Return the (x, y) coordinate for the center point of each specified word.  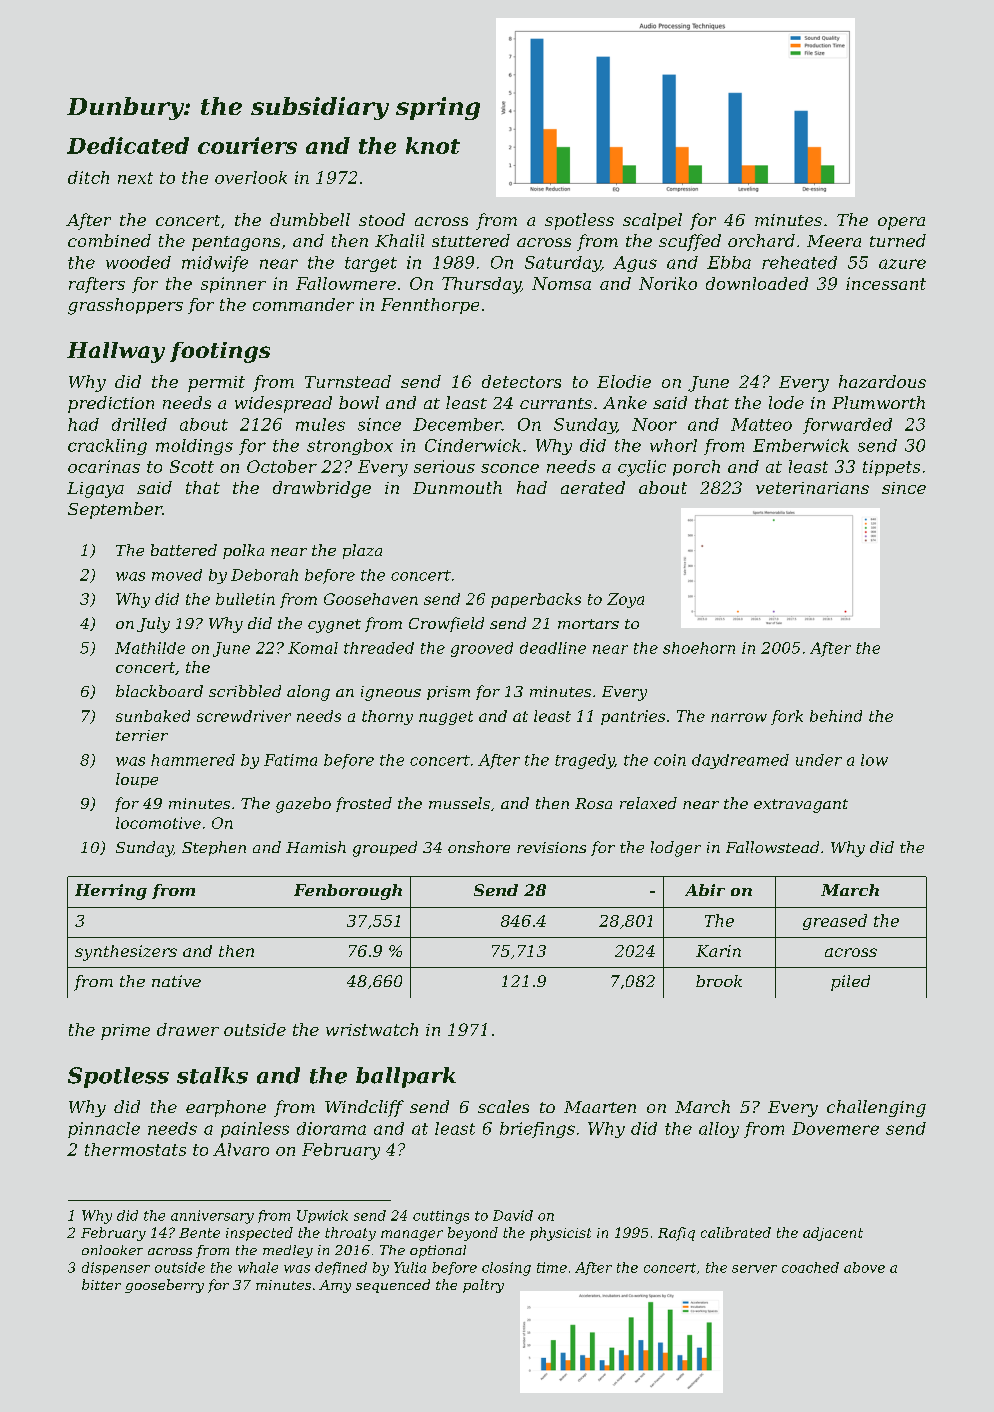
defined (341, 1268)
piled (850, 983)
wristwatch (372, 1029)
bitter (101, 1284)
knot (433, 145)
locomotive (158, 823)
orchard (761, 240)
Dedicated (128, 145)
